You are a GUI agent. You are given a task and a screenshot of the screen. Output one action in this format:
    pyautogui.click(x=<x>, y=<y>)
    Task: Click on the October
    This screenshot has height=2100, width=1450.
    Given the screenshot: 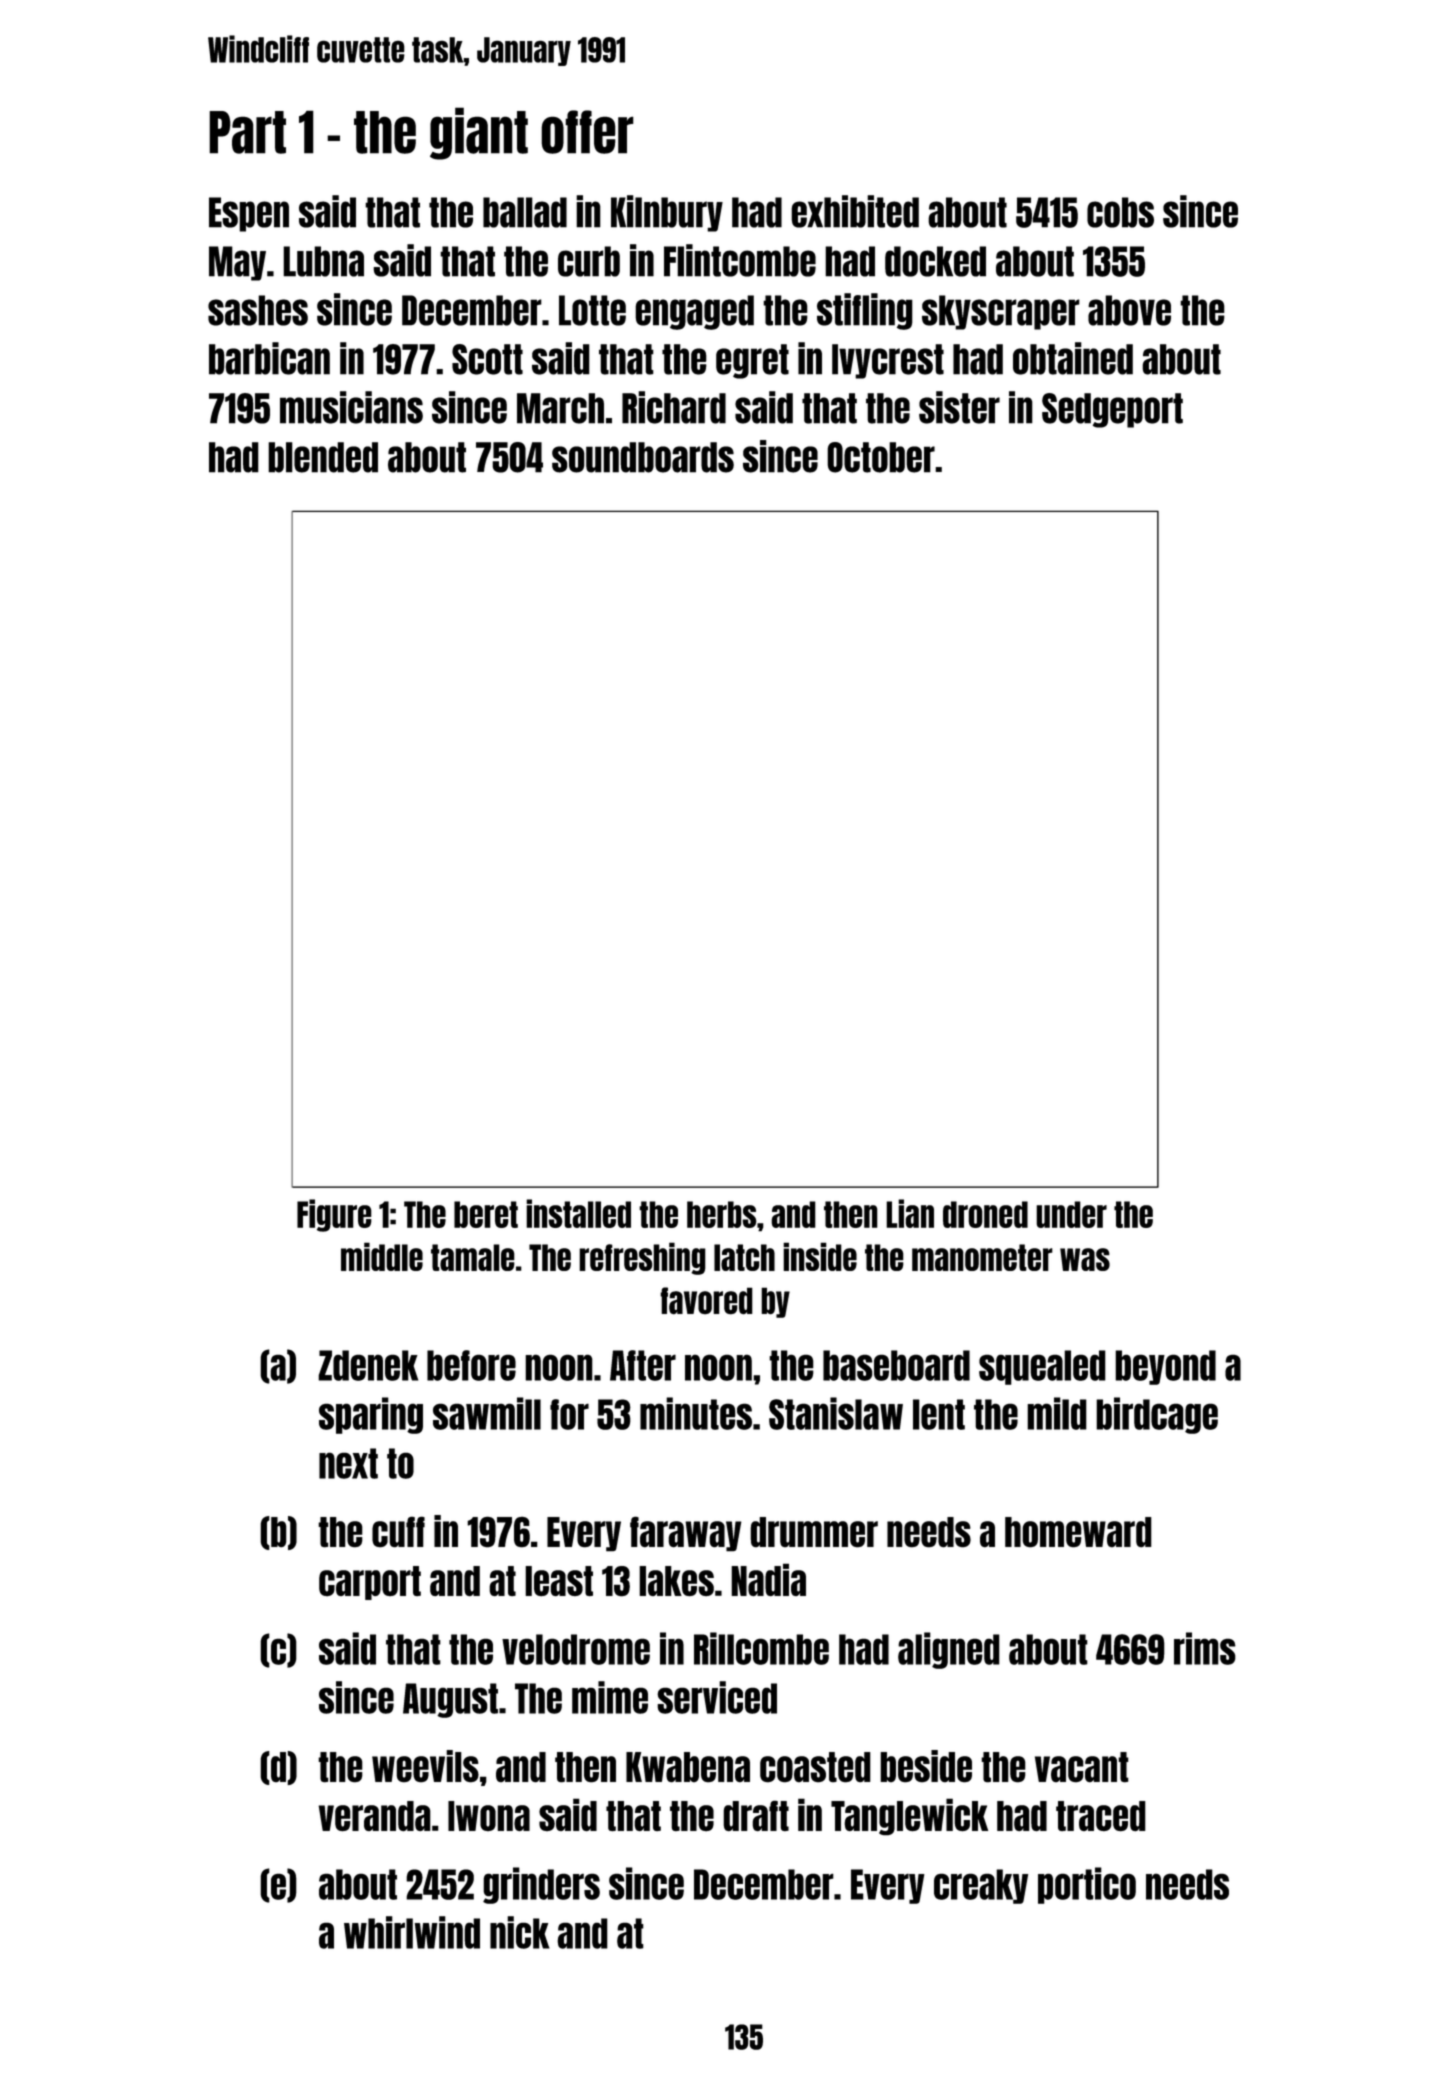 What is the action you would take?
    pyautogui.click(x=881, y=457)
